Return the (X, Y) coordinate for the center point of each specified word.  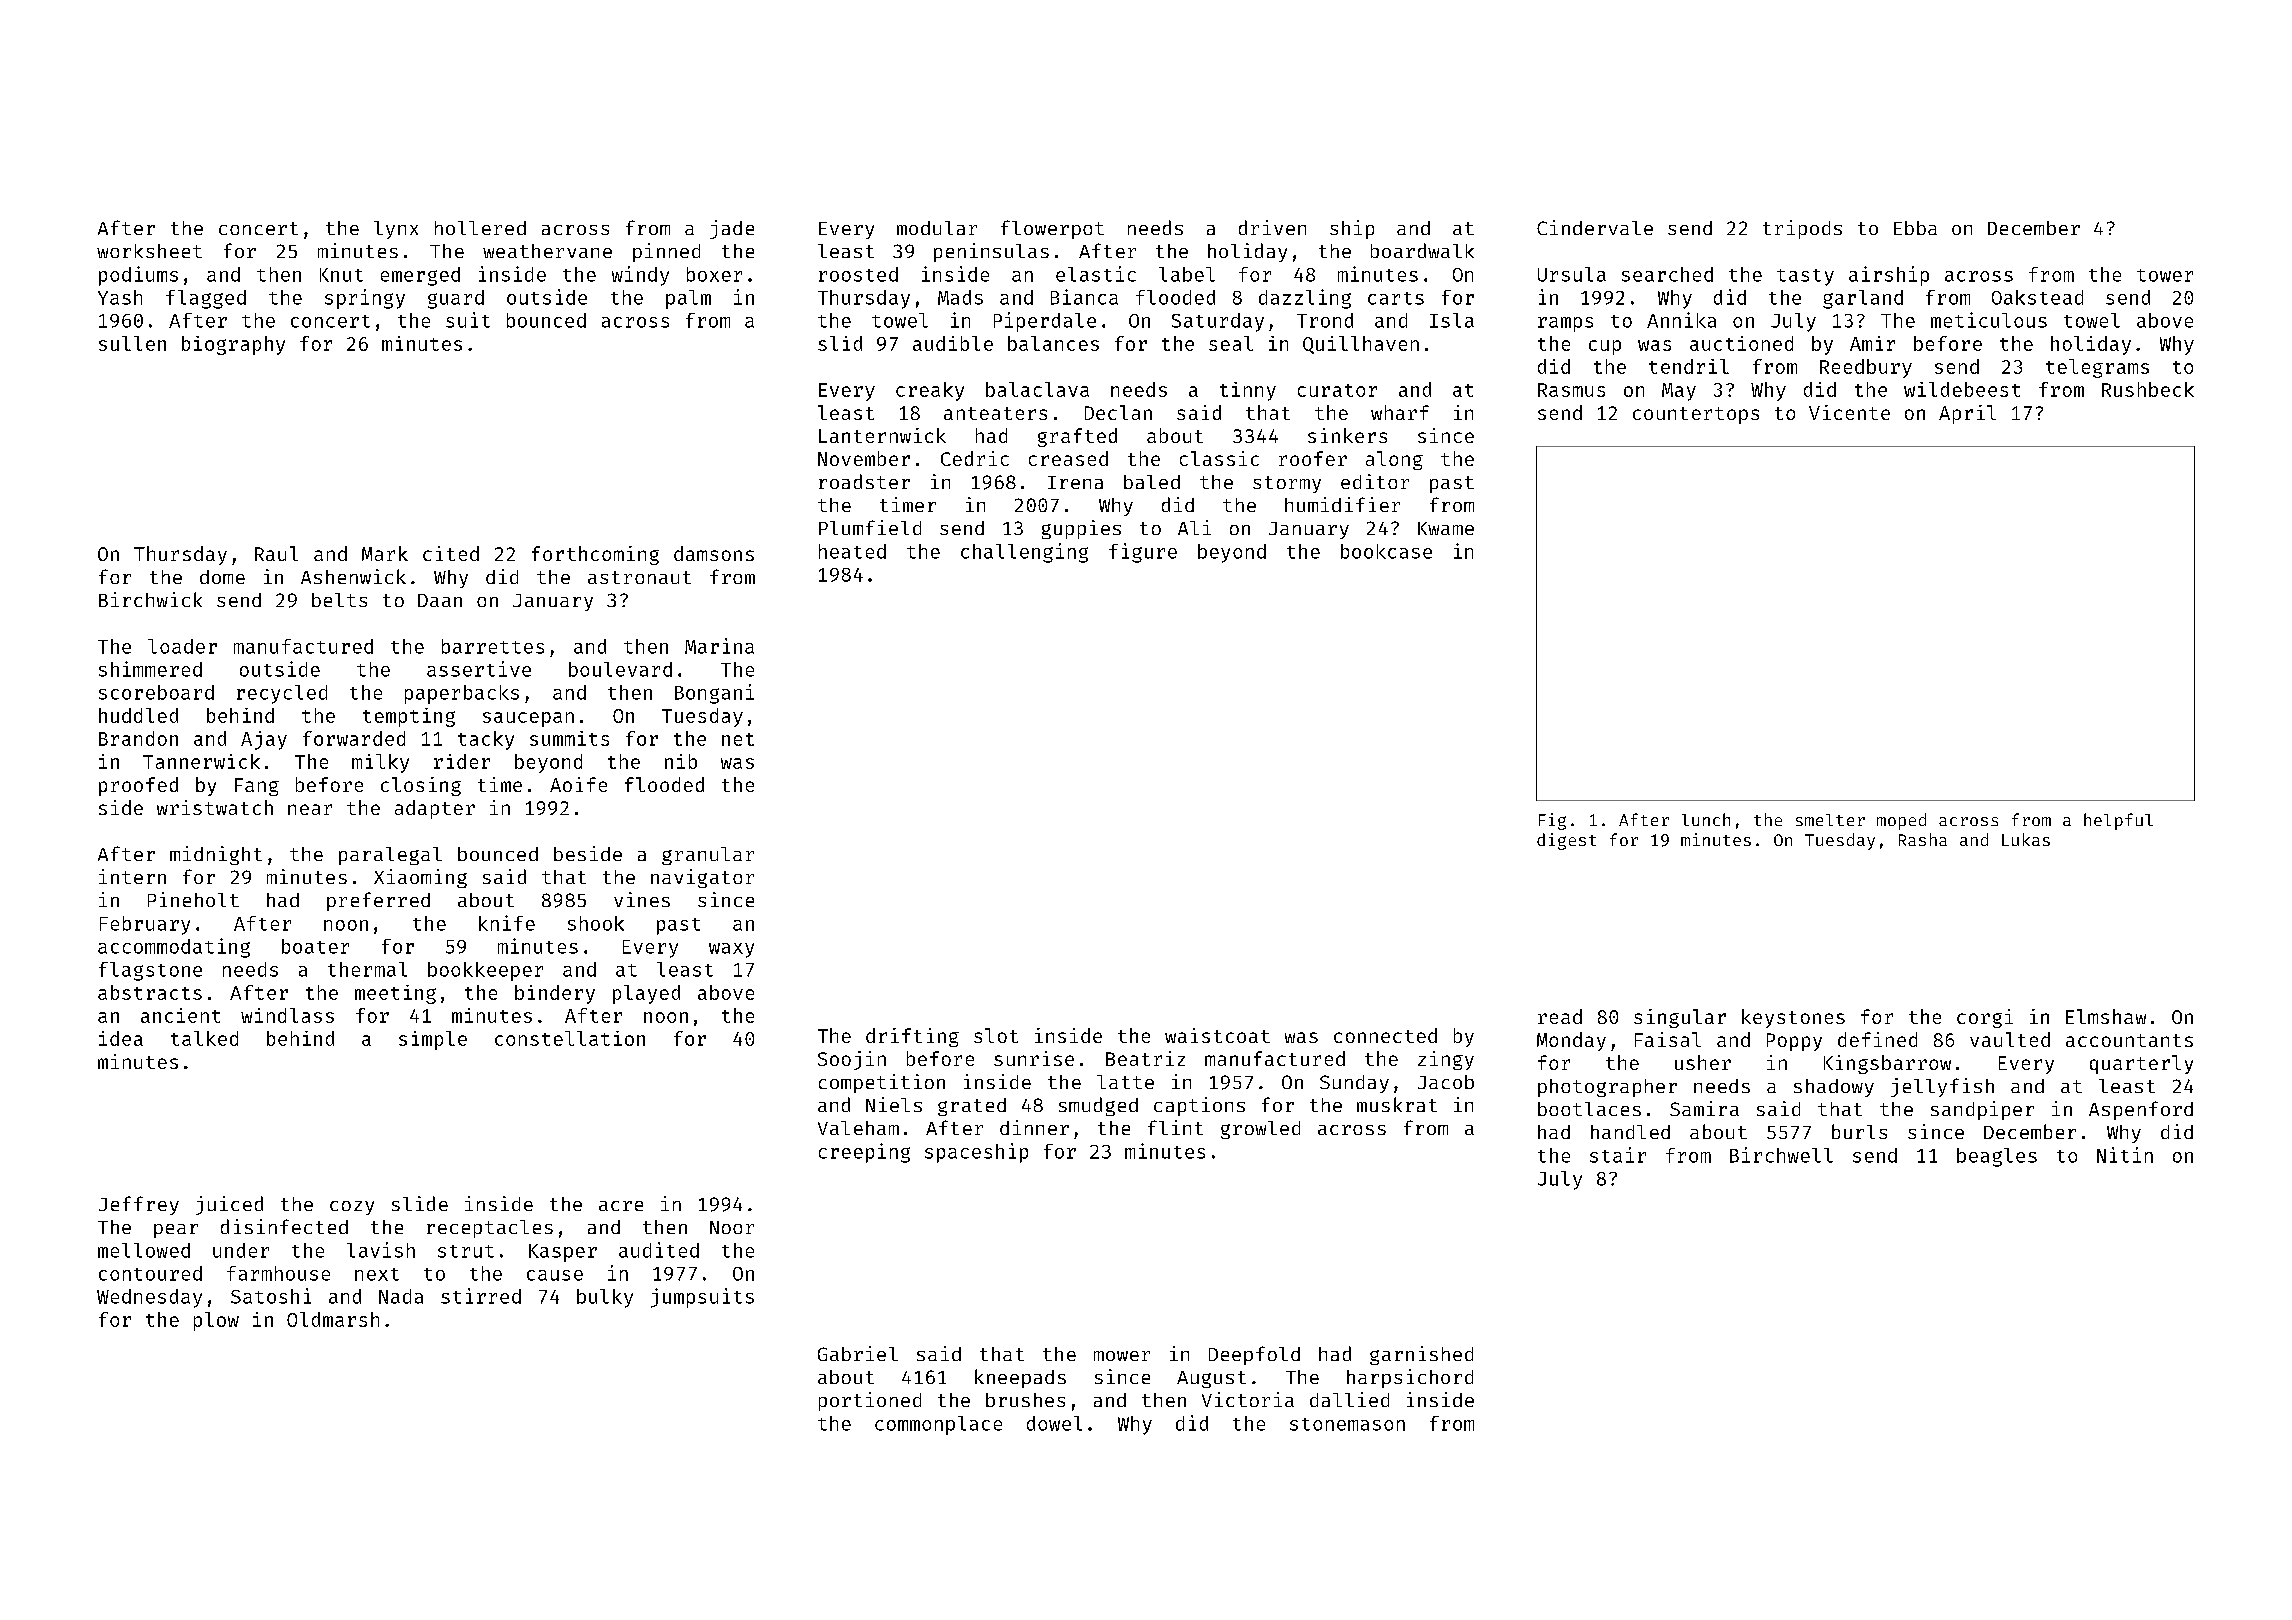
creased (1068, 458)
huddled (138, 715)
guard (456, 299)
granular (708, 856)
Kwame (1446, 528)
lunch (1706, 819)
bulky (605, 1298)
